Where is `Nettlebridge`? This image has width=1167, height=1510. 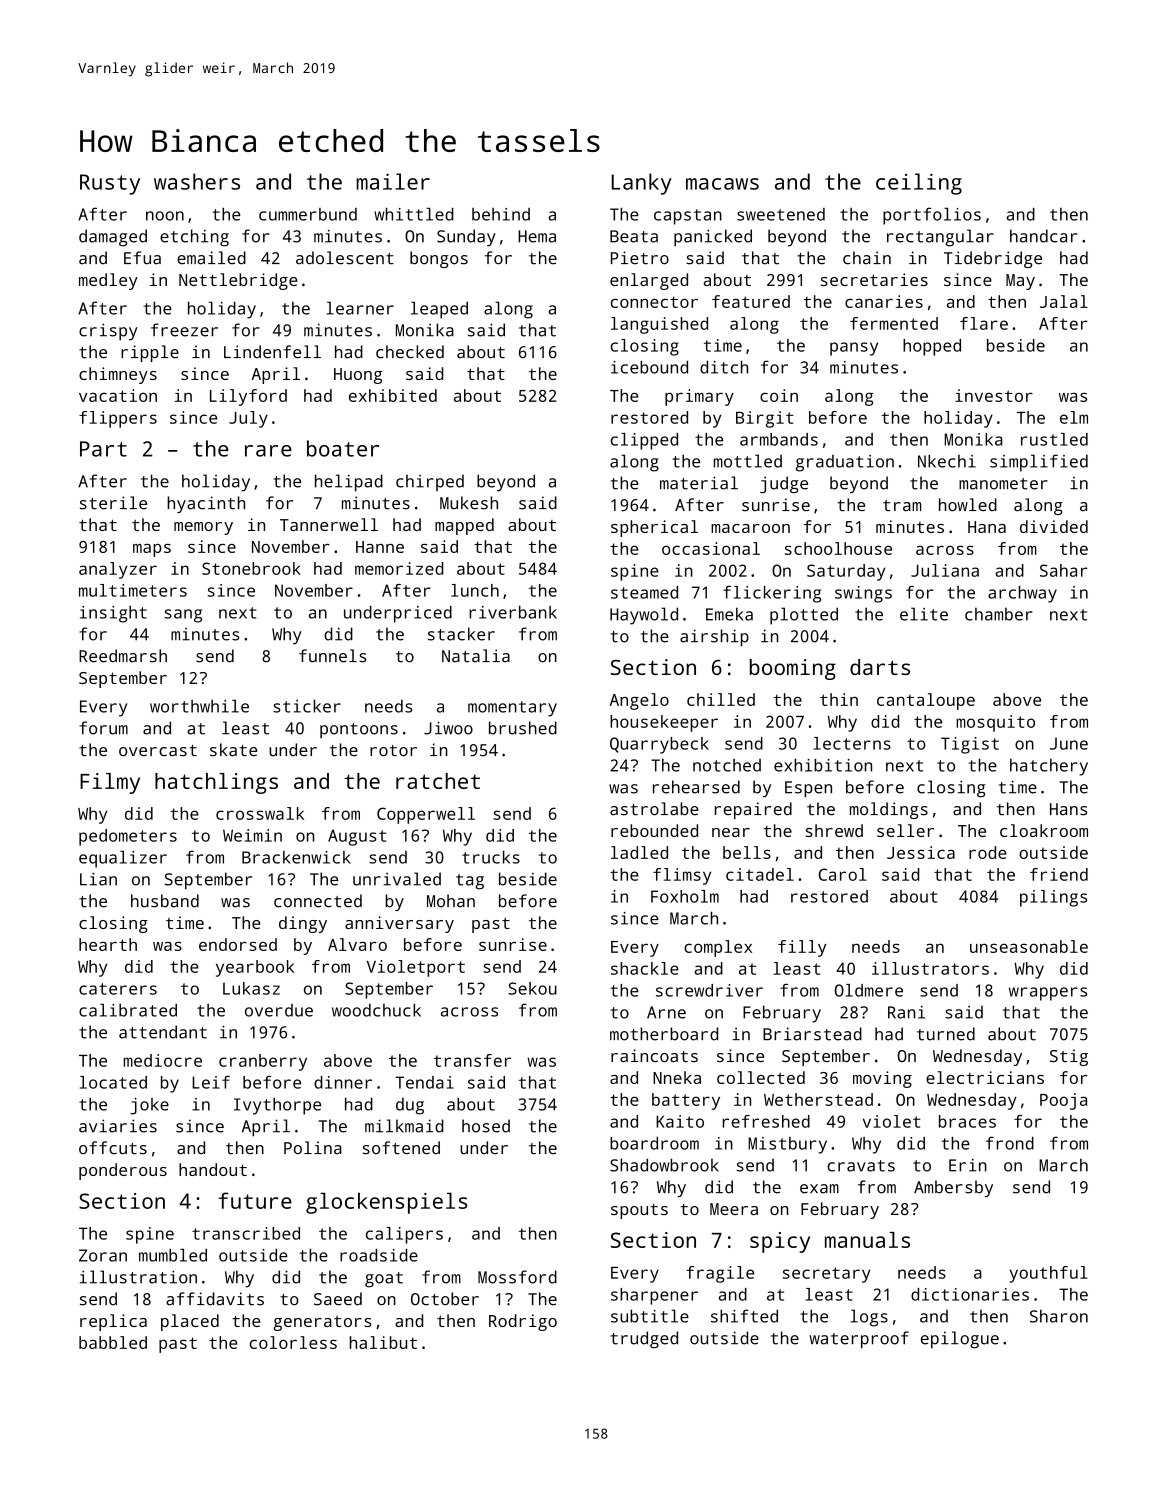 Nettlebridge is located at coordinates (238, 281).
